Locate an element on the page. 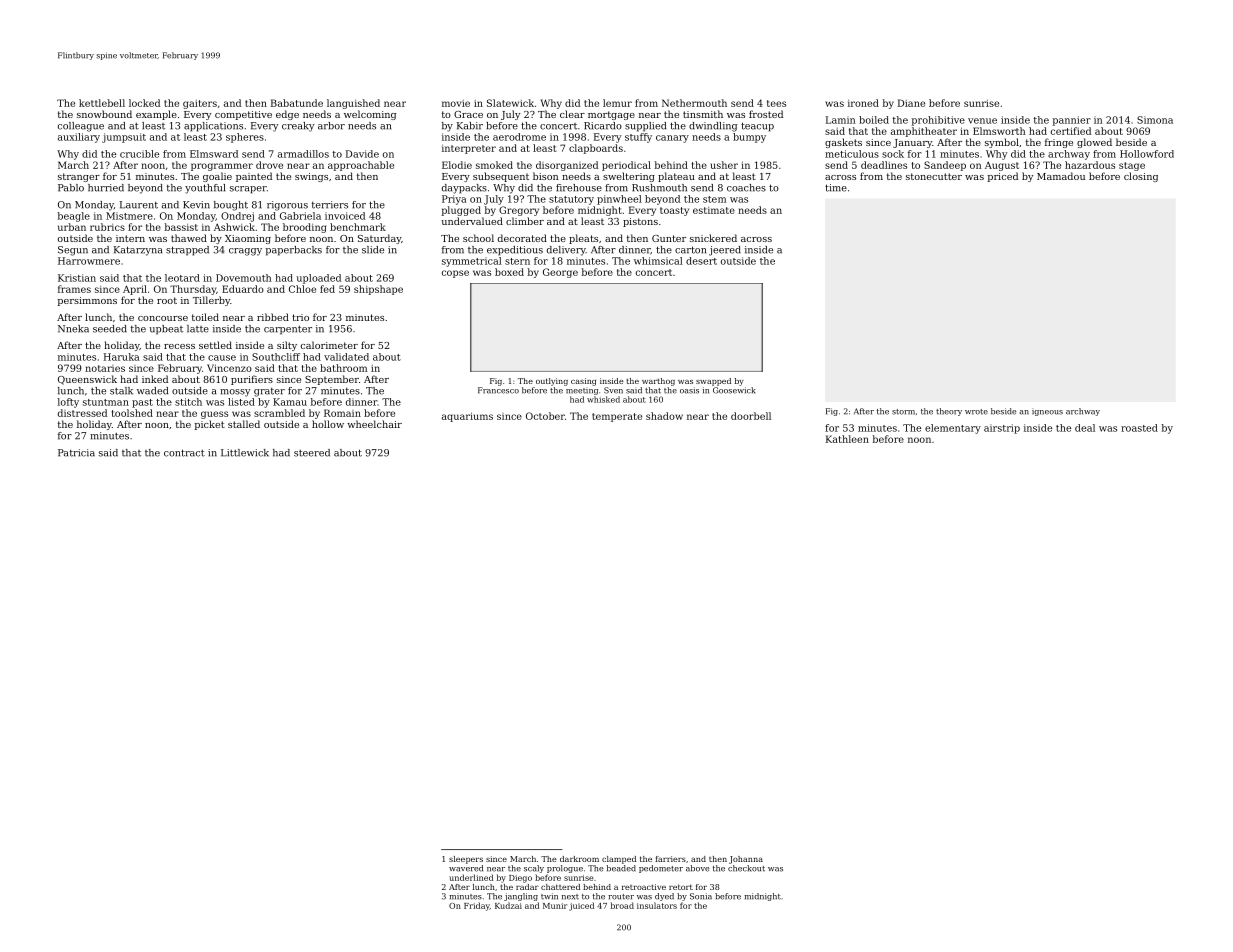  sleepers is located at coordinates (466, 860).
